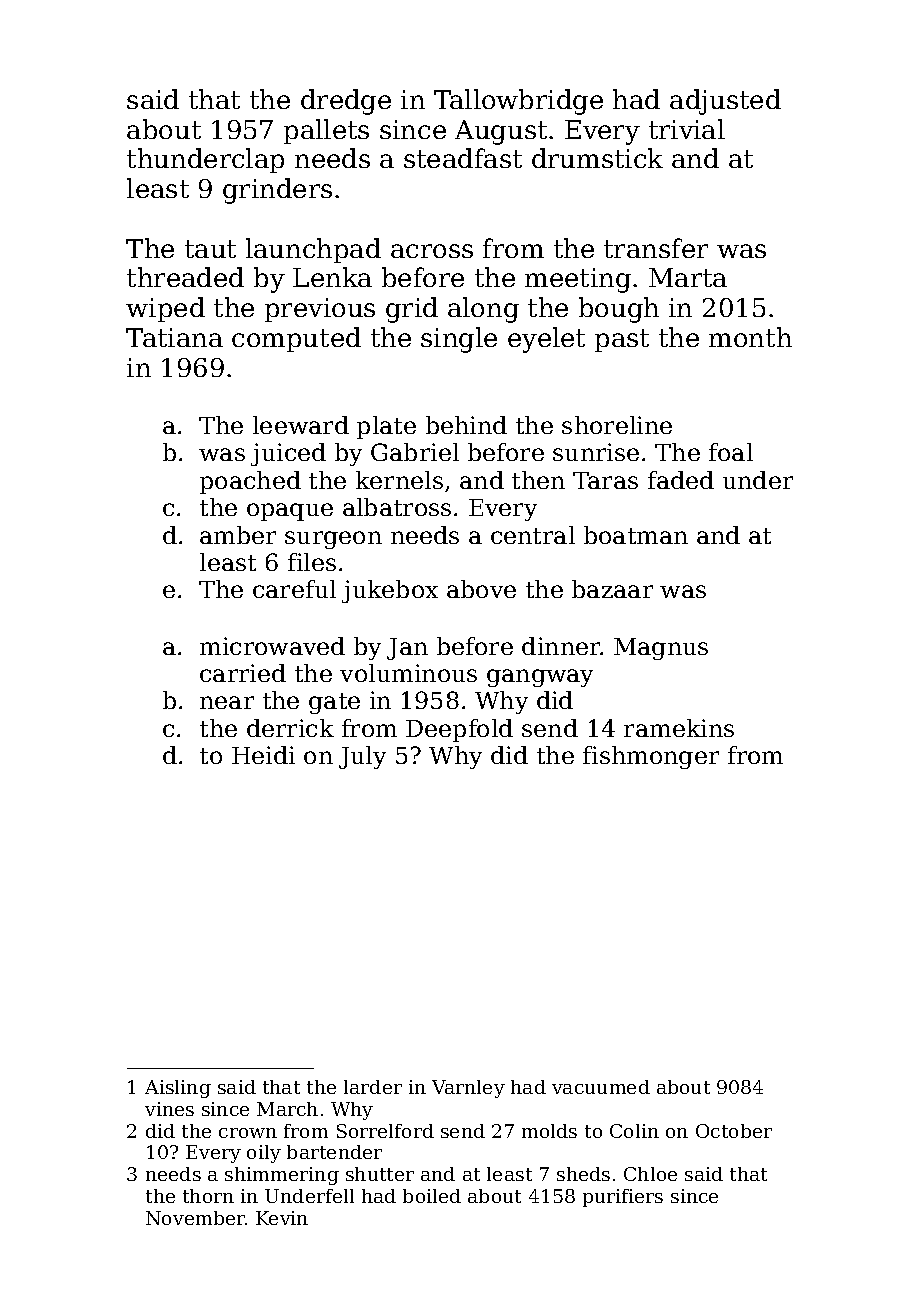 This page has width=924, height=1311. What do you see at coordinates (679, 728) in the page?
I see `ramekins` at bounding box center [679, 728].
